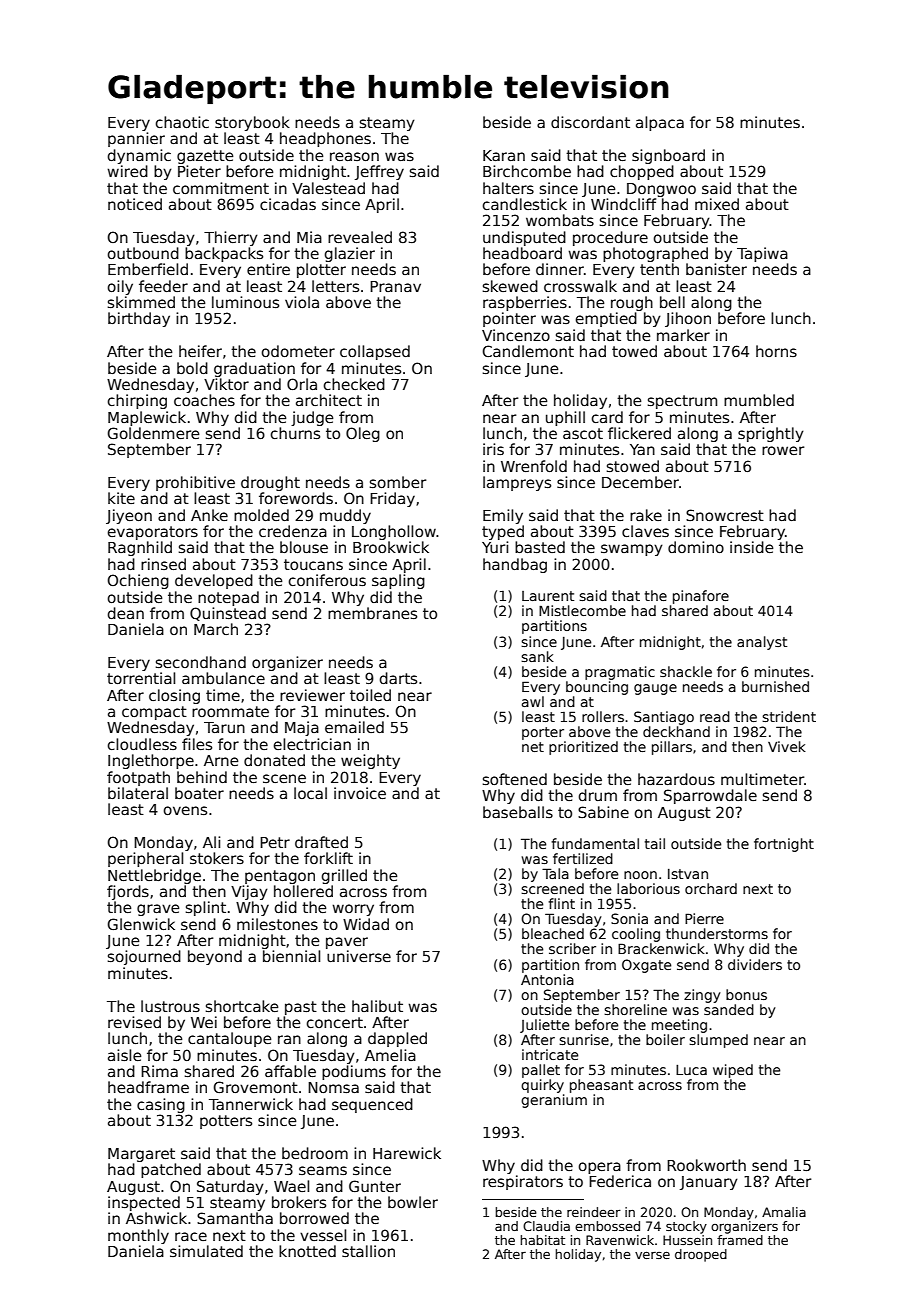 The width and height of the screenshot is (924, 1308). Describe the element at coordinates (135, 204) in the screenshot. I see `noticed` at that location.
